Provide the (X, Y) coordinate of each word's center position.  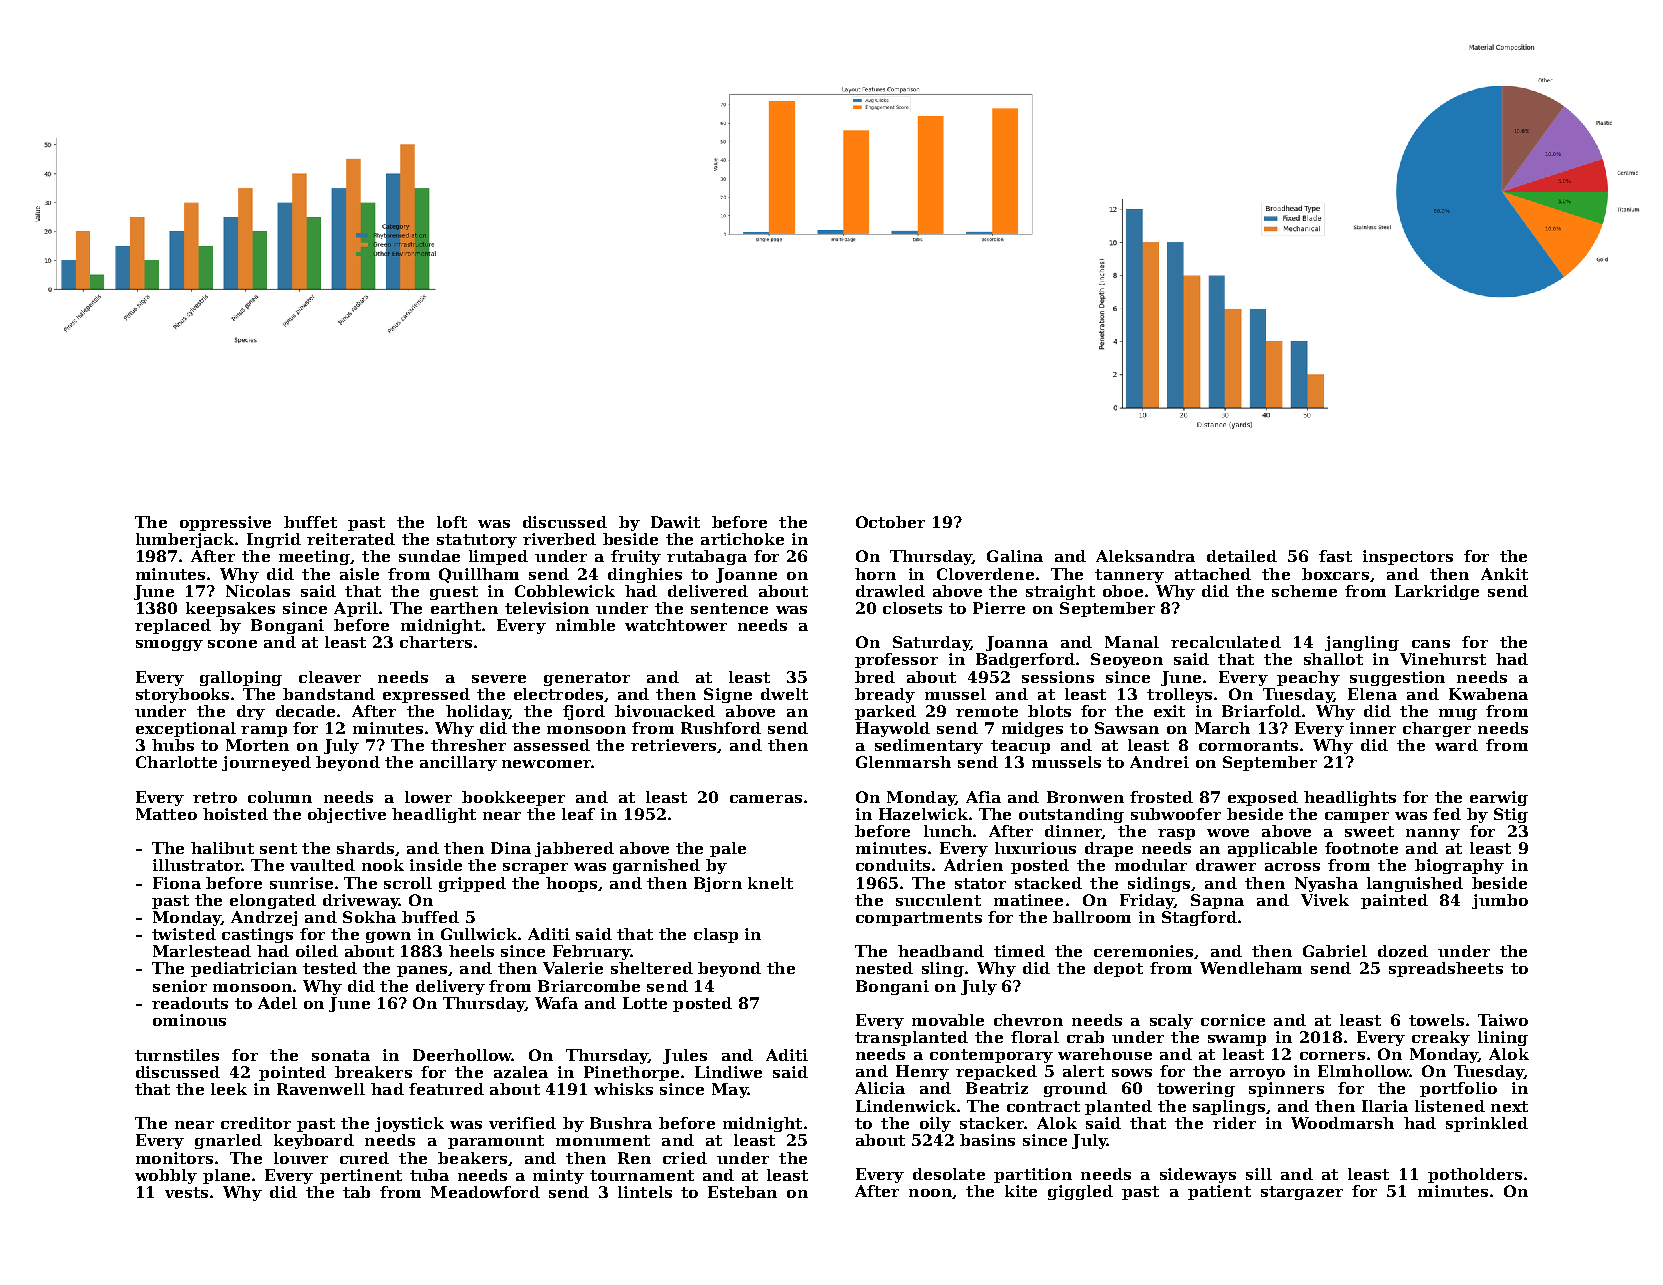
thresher (468, 745)
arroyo (1257, 1074)
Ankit (1504, 574)
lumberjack (185, 540)
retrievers (673, 745)
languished (1415, 884)
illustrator (197, 865)
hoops (571, 884)
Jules (685, 1056)
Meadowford (485, 1192)
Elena (1372, 694)
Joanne (746, 575)
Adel (277, 1003)
